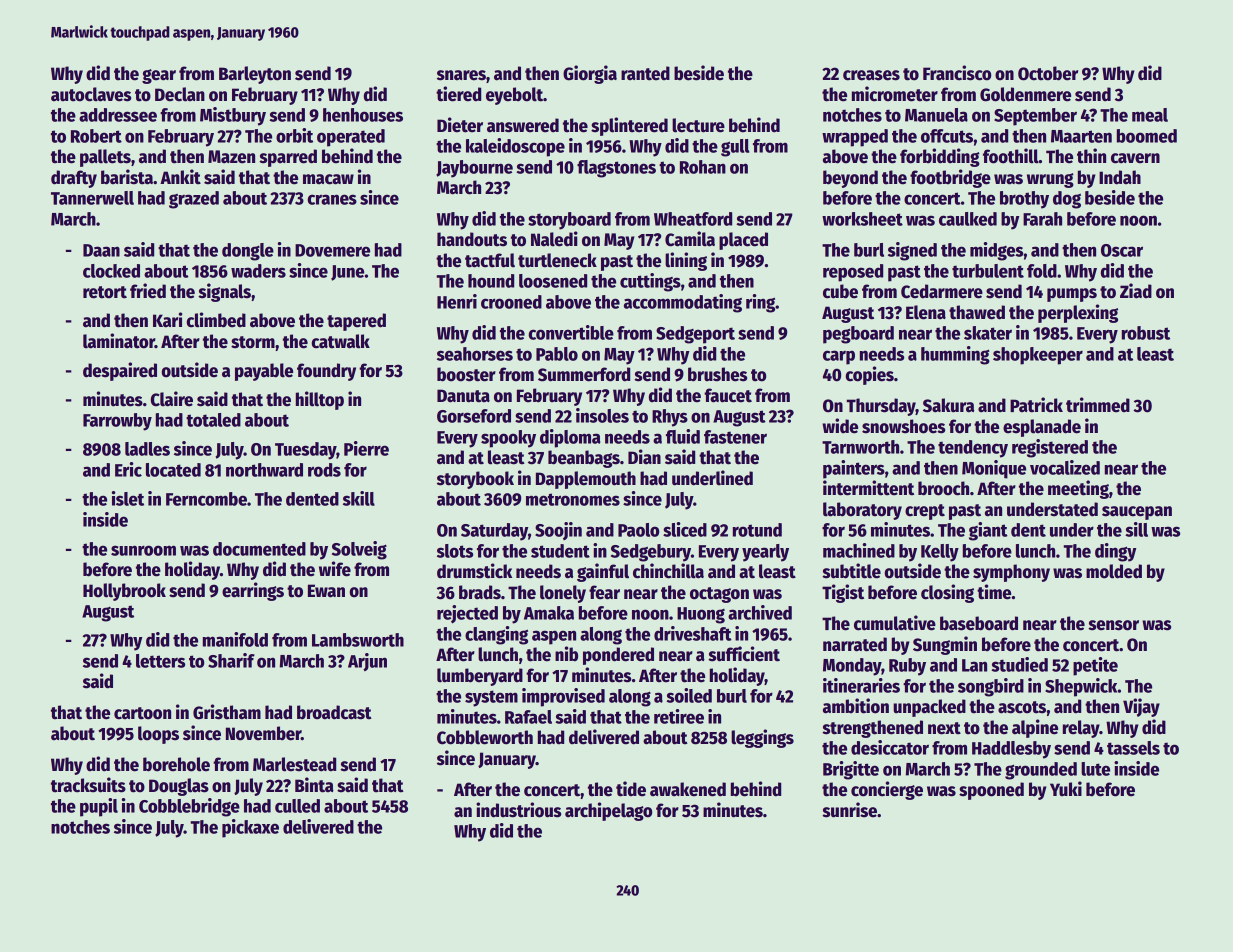 The image size is (1233, 952). Describe the element at coordinates (491, 698) in the screenshot. I see `system` at that location.
